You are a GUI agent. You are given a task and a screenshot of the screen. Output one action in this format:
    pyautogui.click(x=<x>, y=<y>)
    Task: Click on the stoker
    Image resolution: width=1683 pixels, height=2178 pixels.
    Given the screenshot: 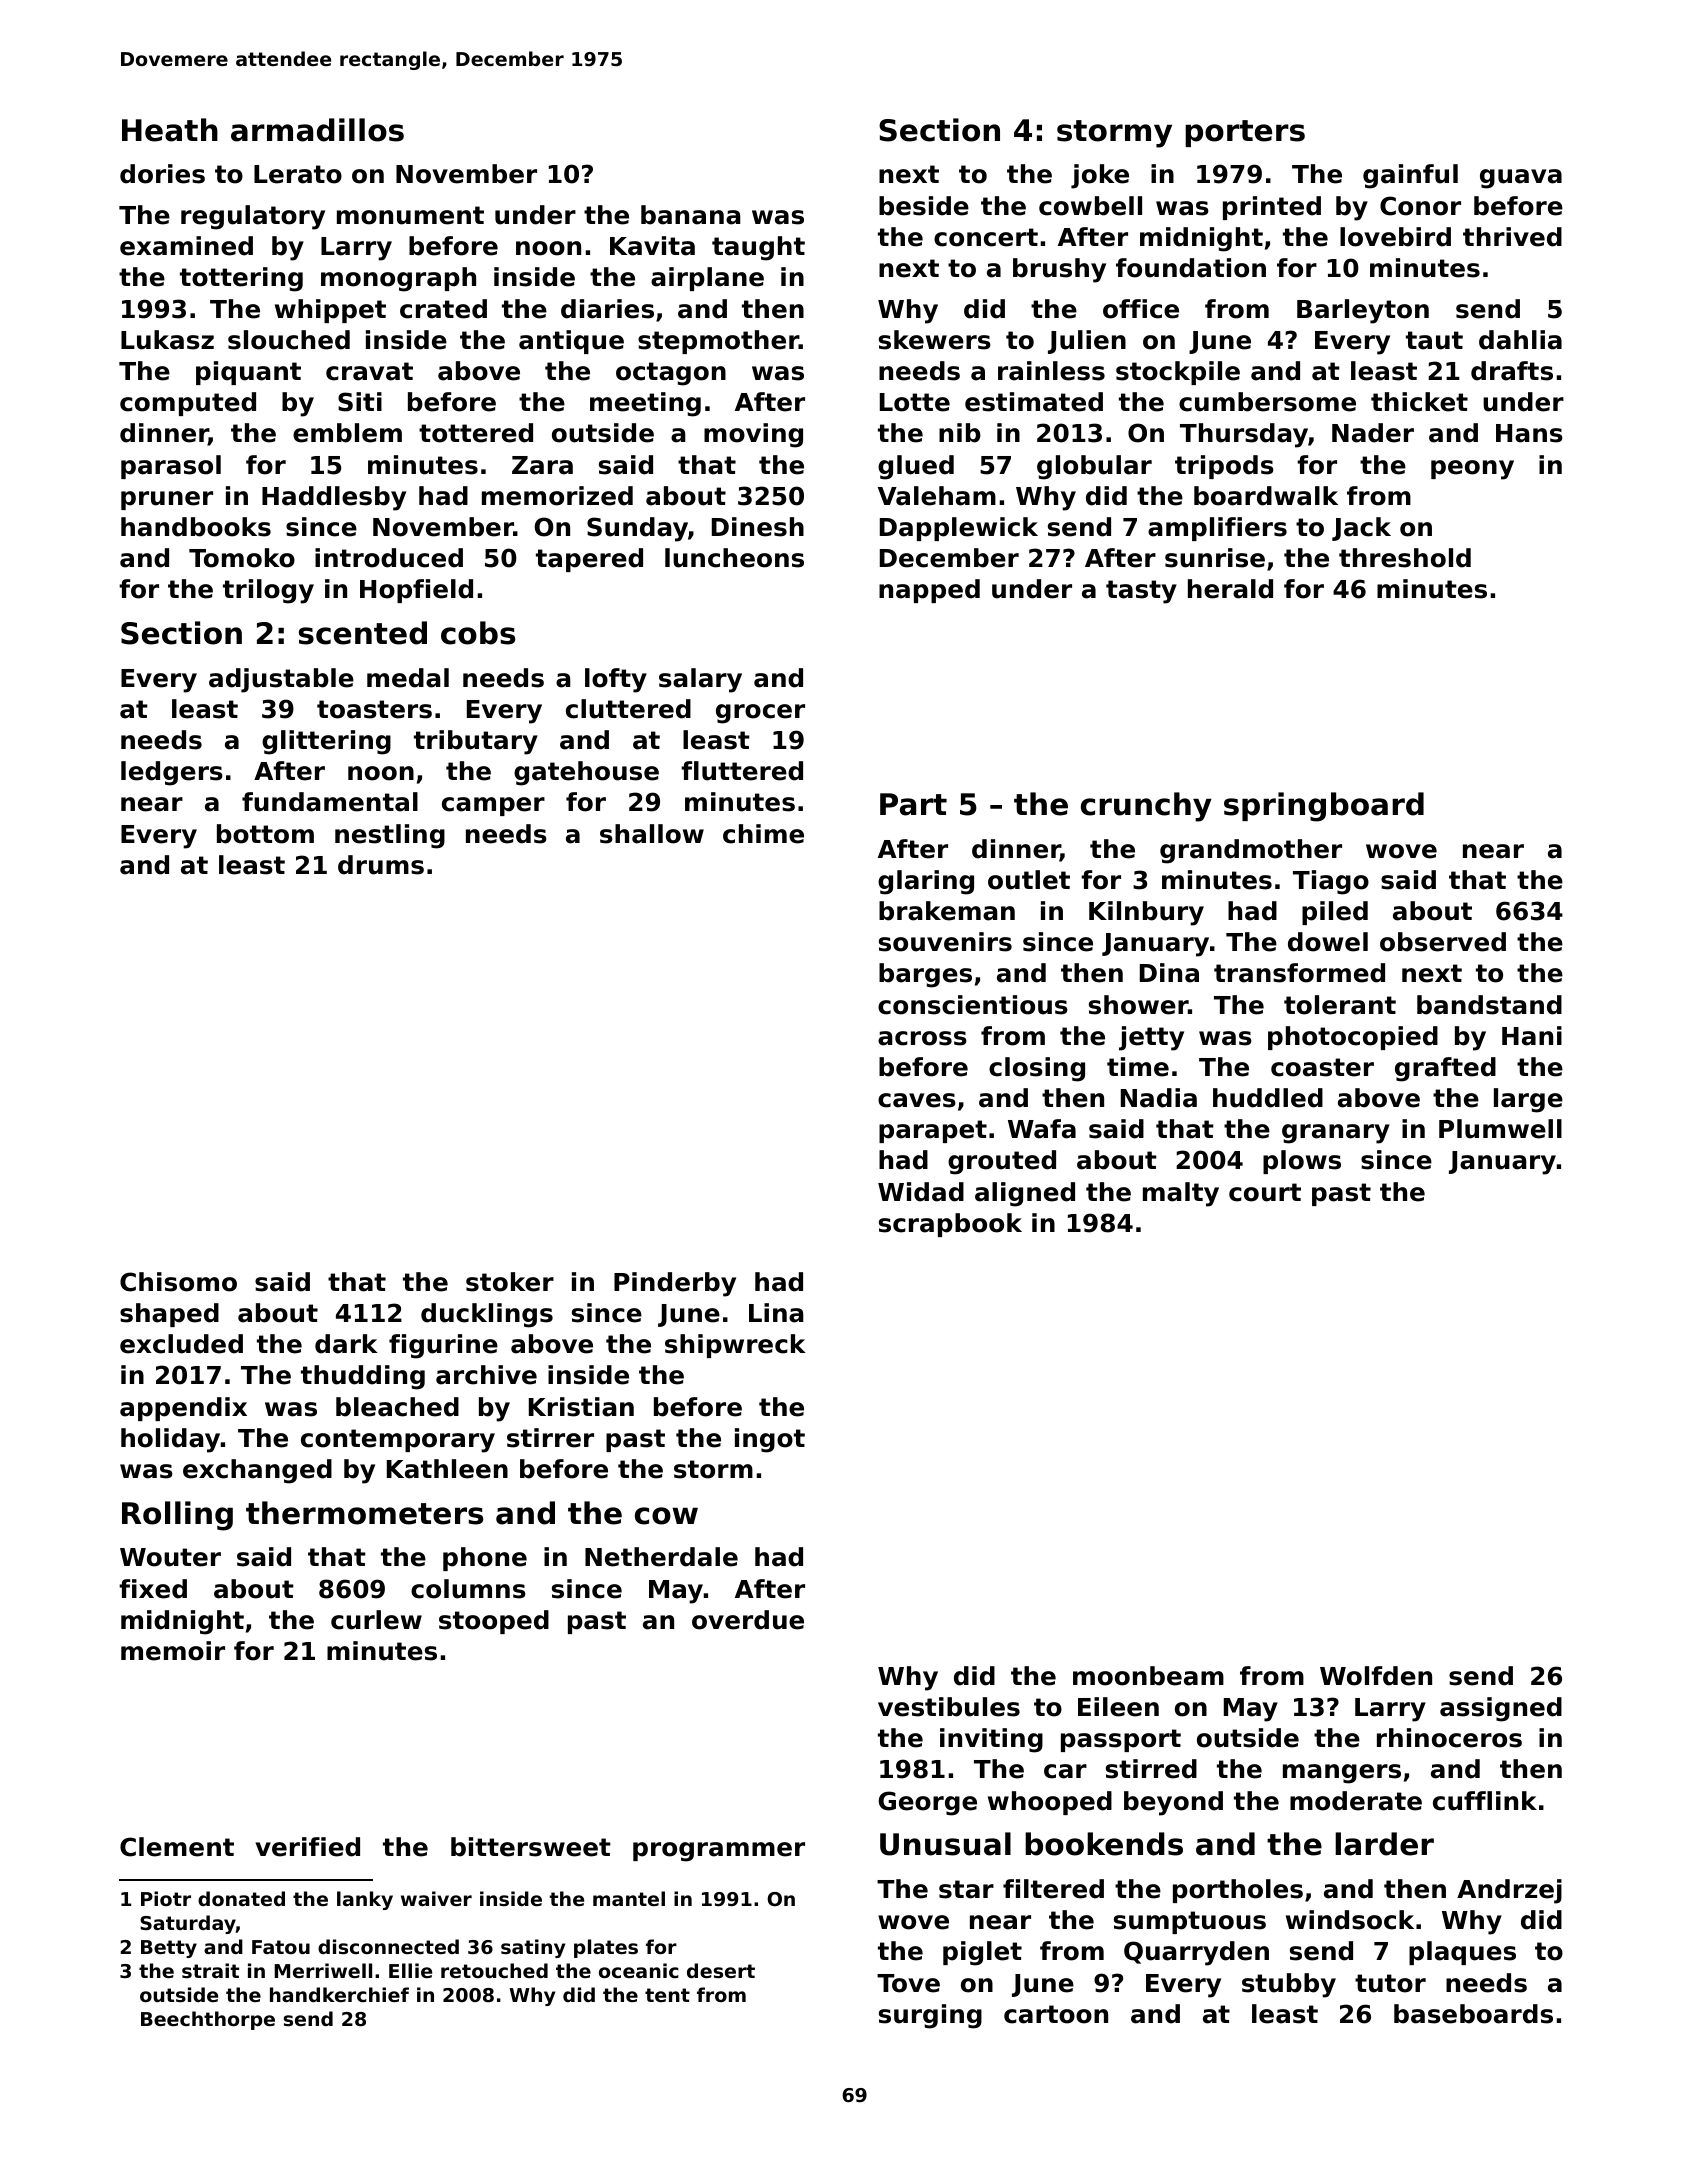 What is the action you would take?
    pyautogui.click(x=510, y=1282)
